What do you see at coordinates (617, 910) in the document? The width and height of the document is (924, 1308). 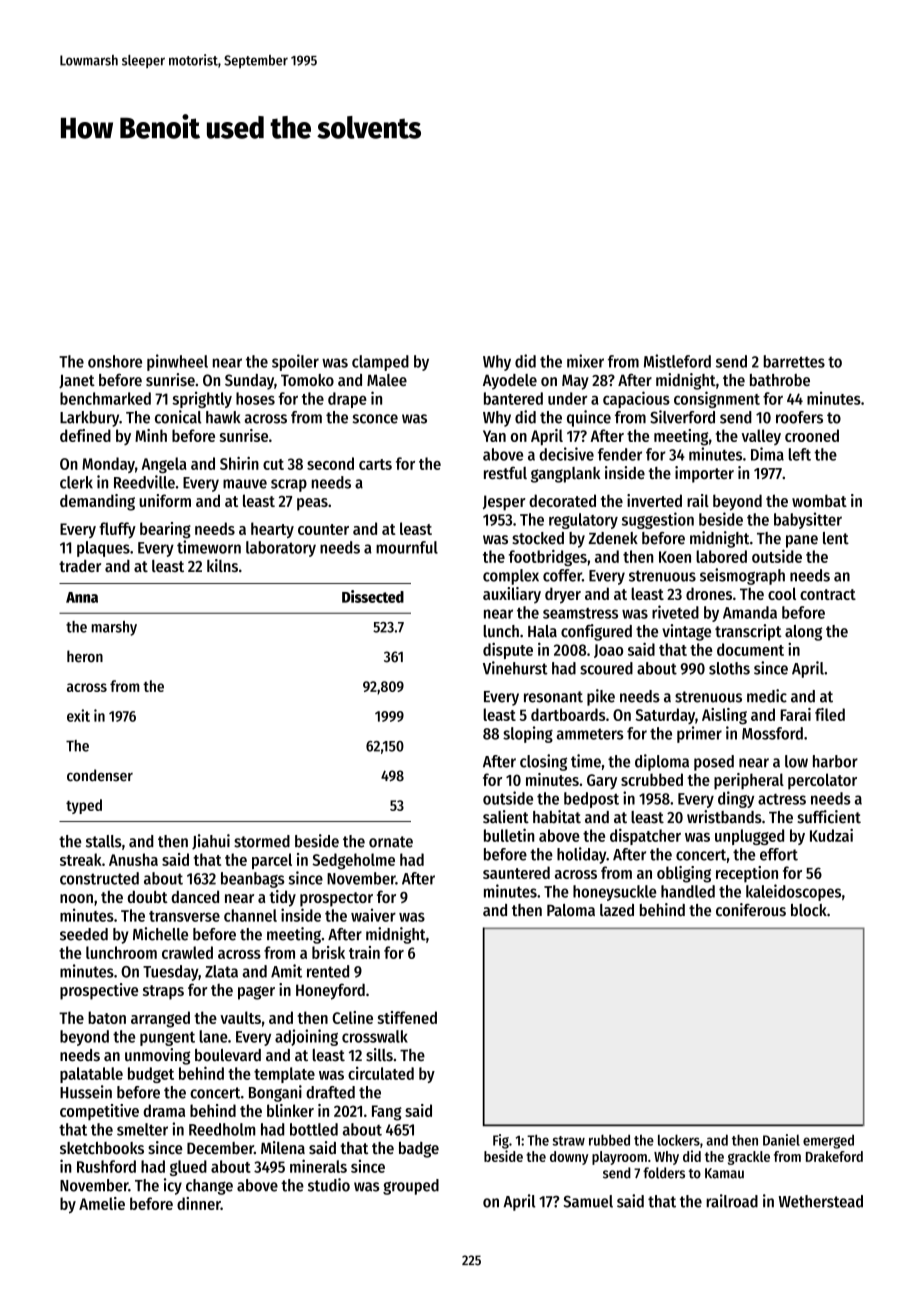 I see `lazed` at bounding box center [617, 910].
